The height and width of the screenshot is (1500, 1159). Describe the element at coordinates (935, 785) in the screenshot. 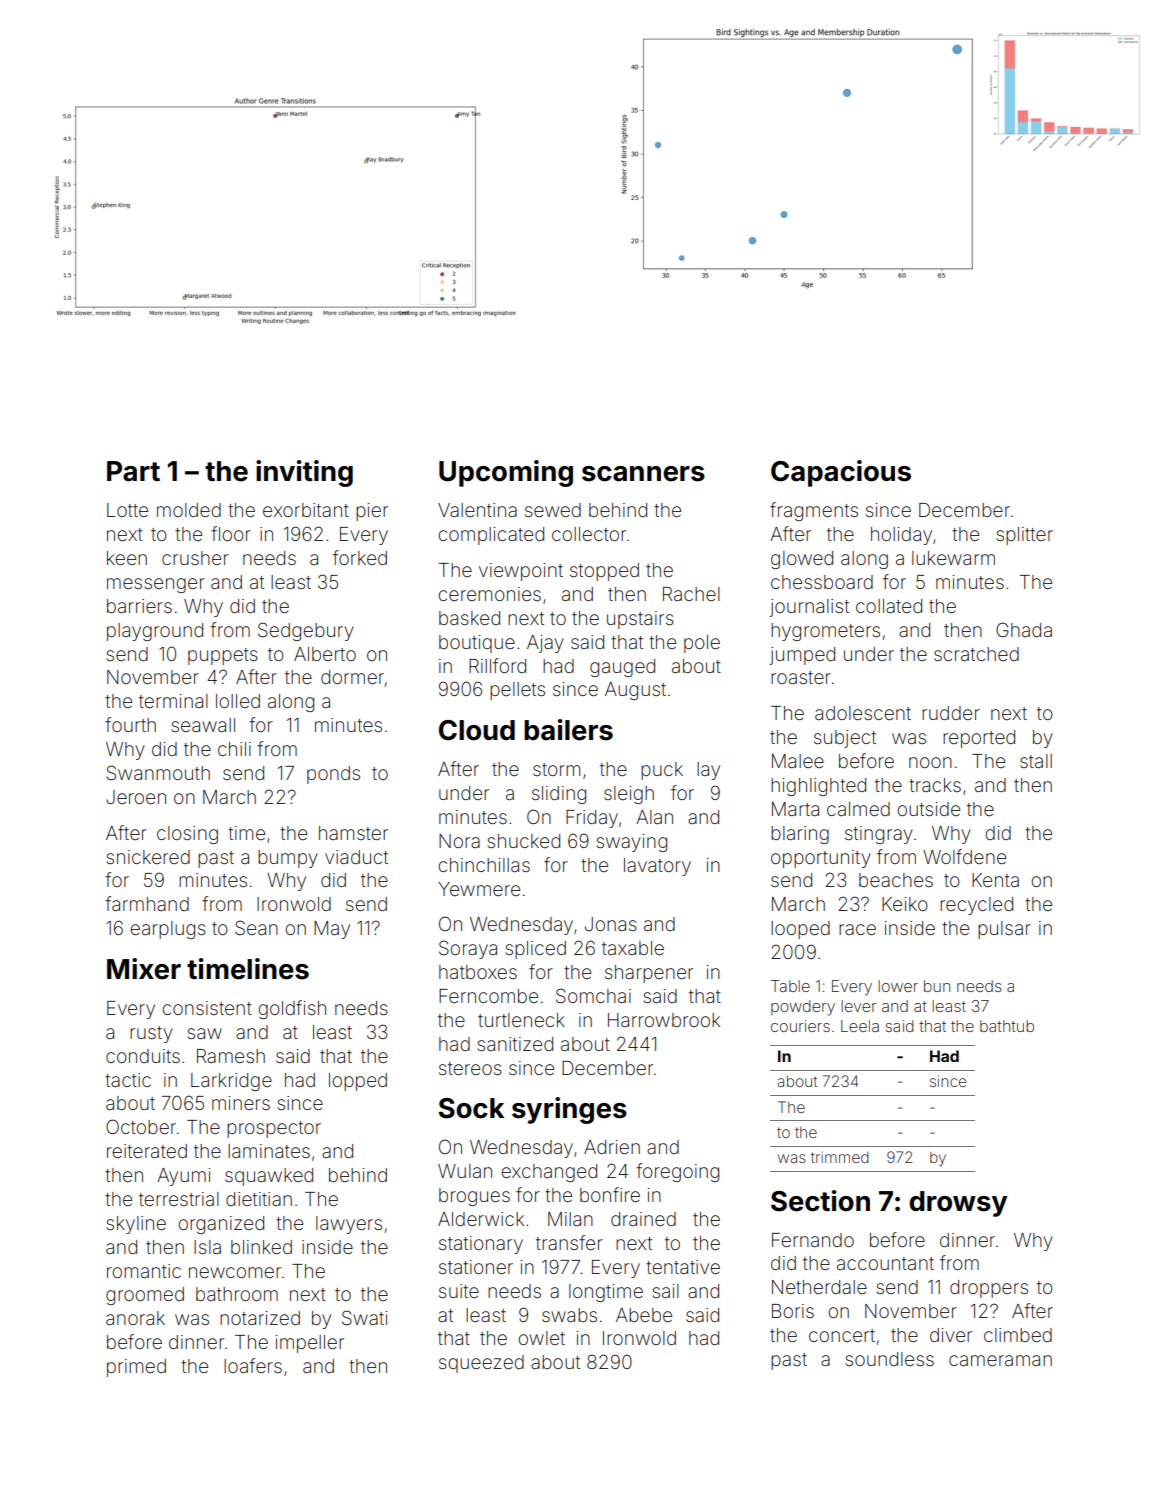

I see `tracks` at that location.
